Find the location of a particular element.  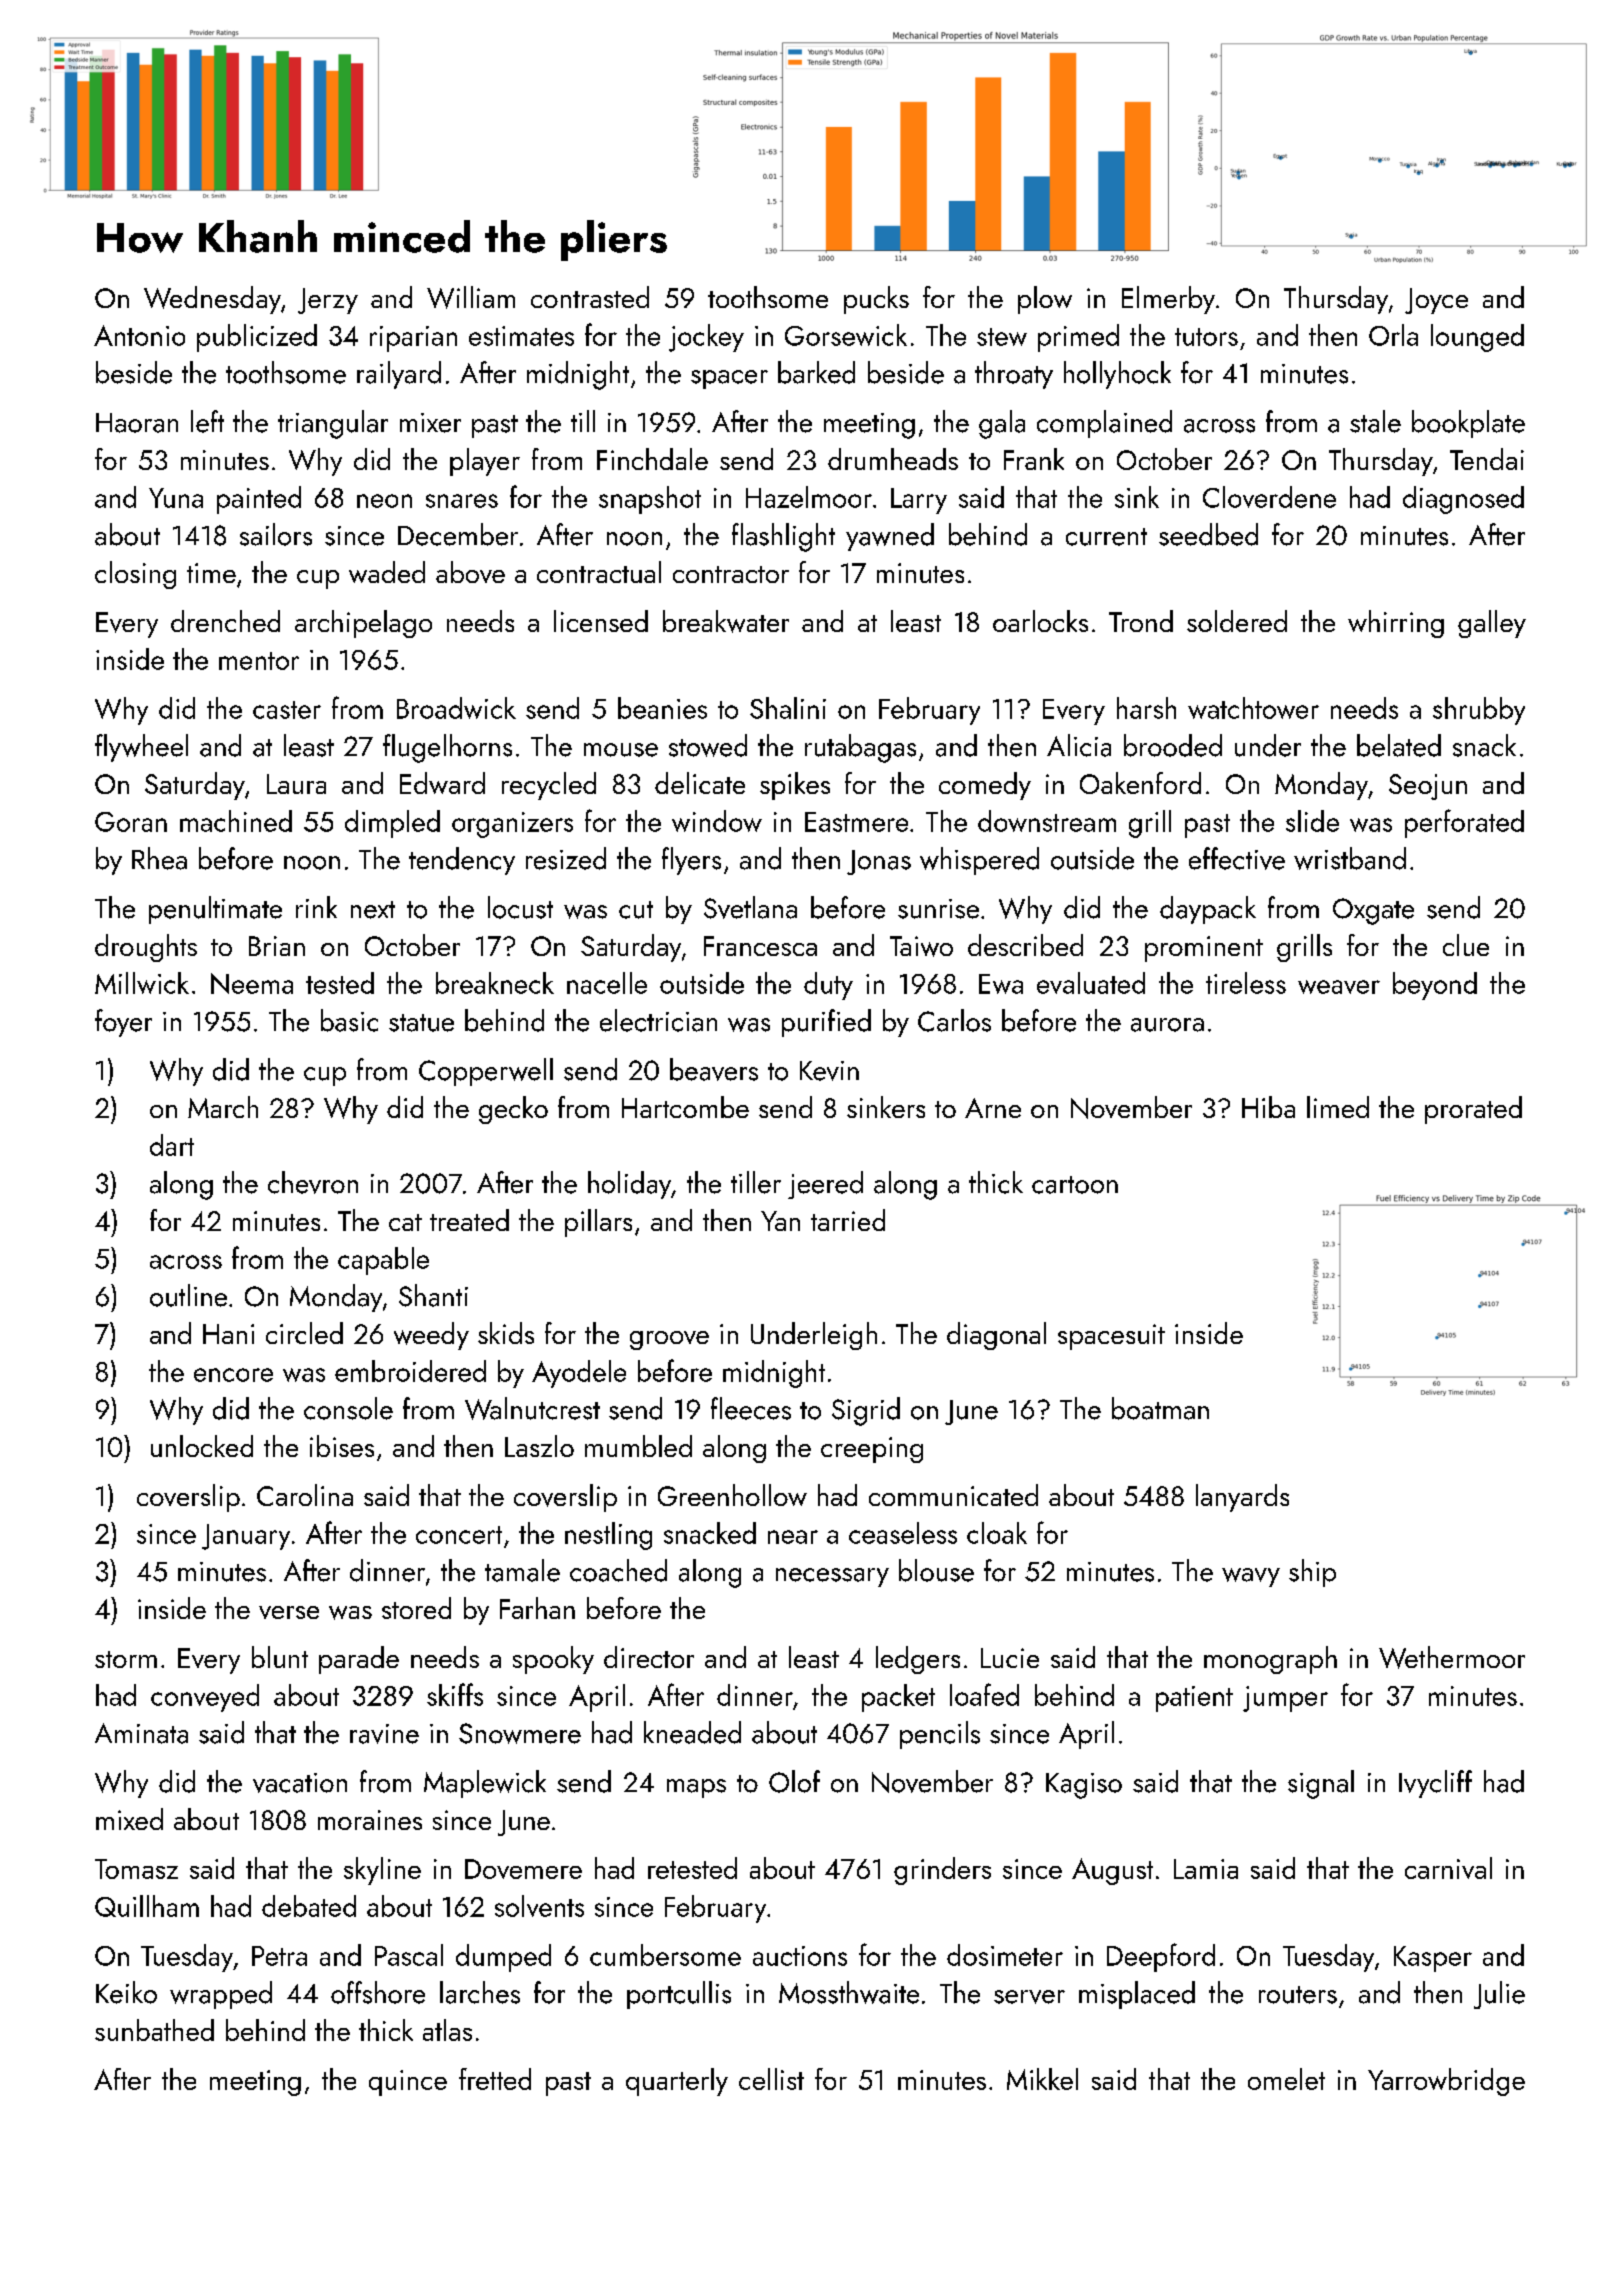

conveyed is located at coordinates (205, 1698).
